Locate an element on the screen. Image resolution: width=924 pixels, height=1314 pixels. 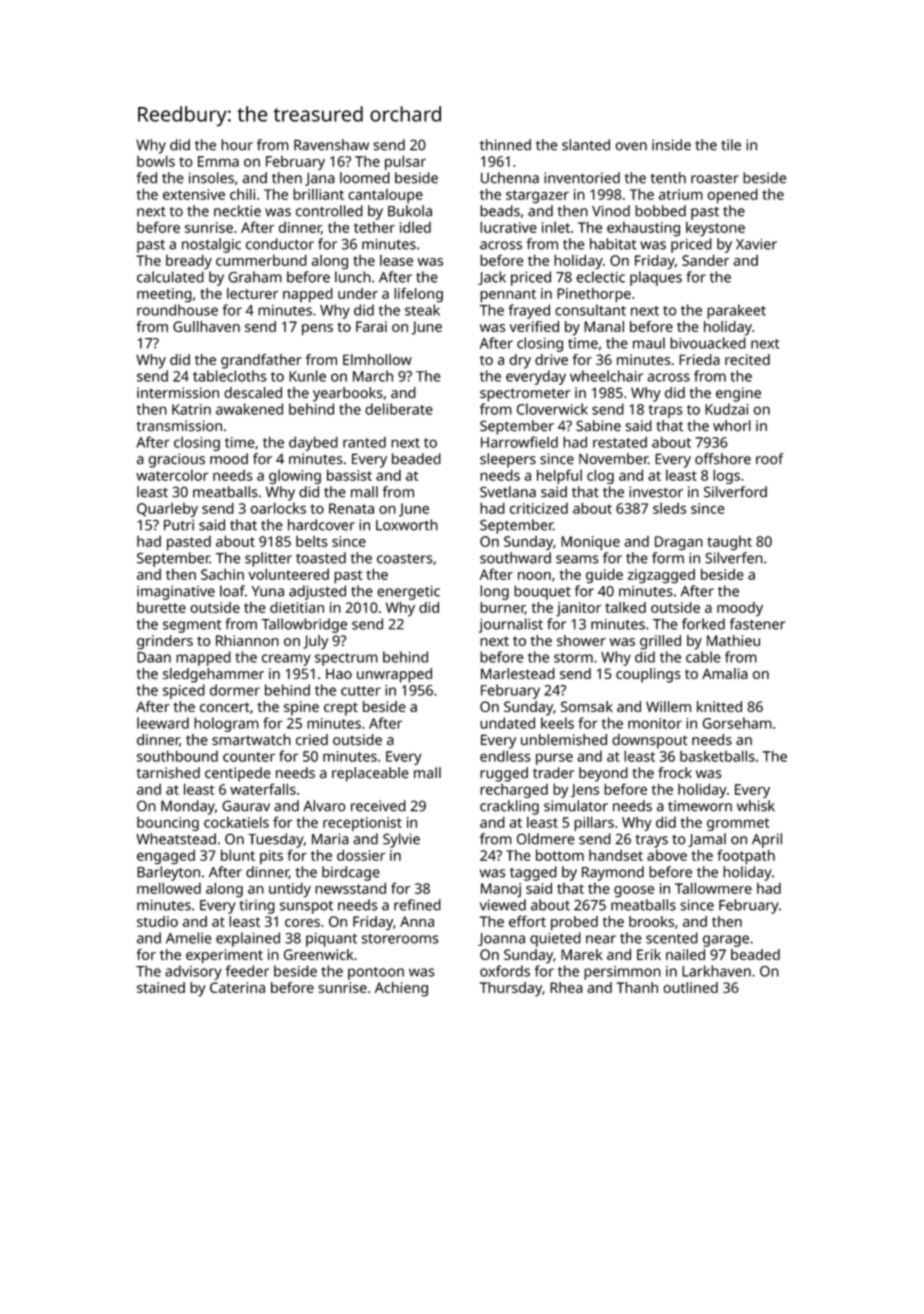
advisory is located at coordinates (193, 972).
